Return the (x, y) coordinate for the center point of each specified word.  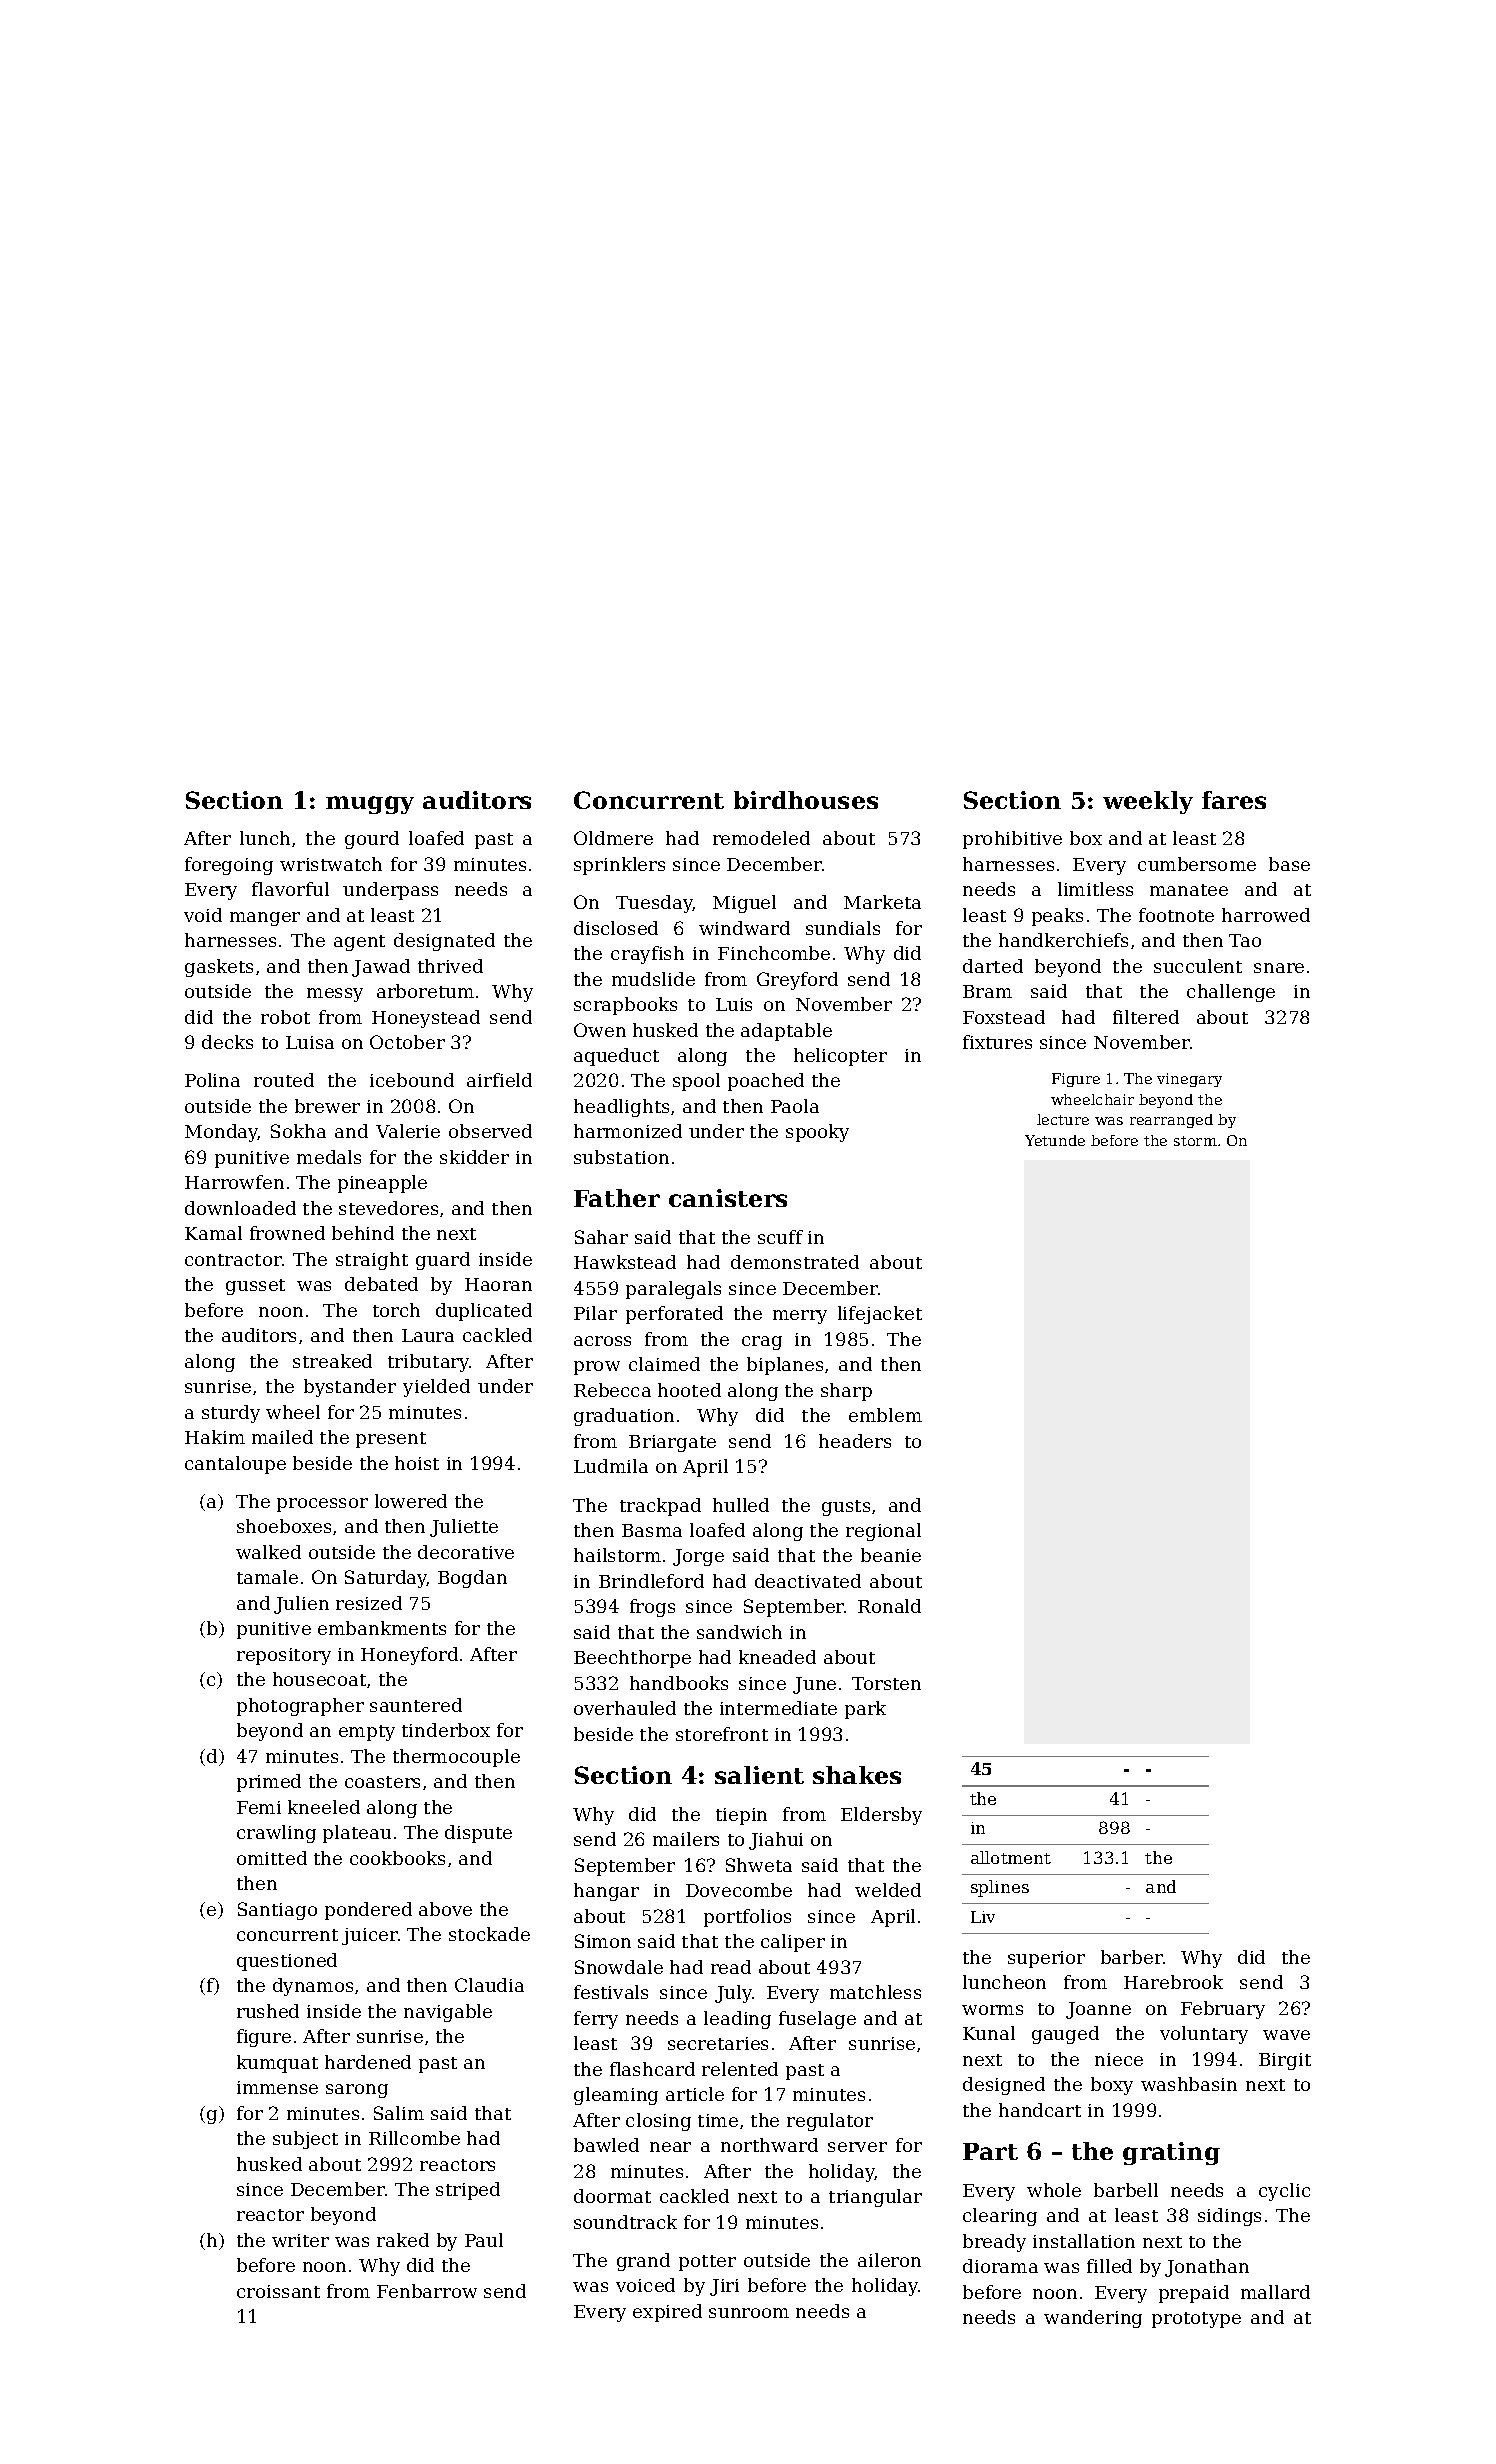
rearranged (1171, 1121)
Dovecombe (739, 1890)
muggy (370, 805)
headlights (621, 1108)
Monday (221, 1133)
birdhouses (806, 800)
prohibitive (1012, 840)
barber (1132, 1957)
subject (305, 2140)
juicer (370, 1936)
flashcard (652, 2069)
